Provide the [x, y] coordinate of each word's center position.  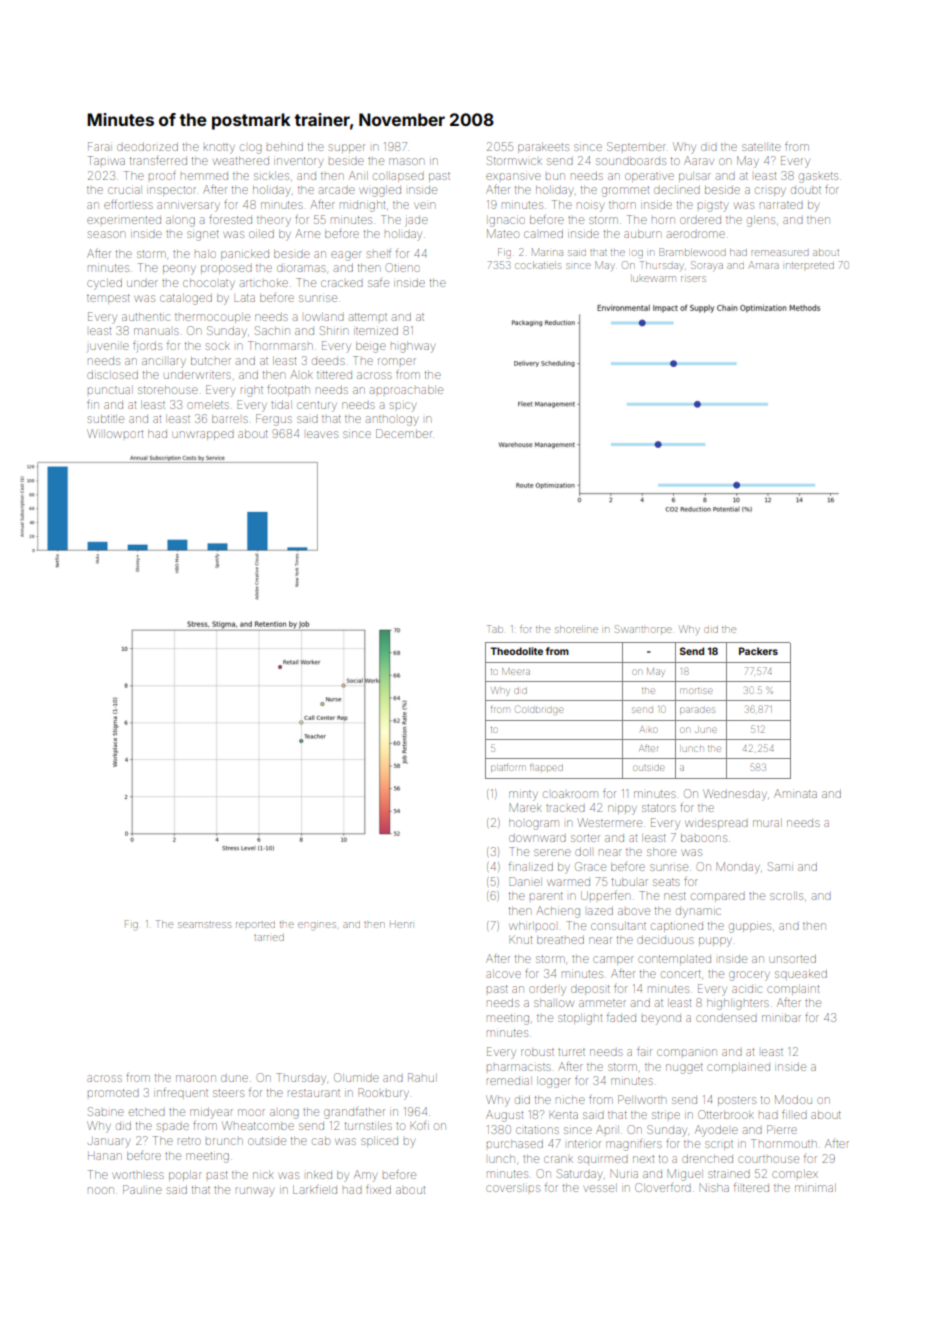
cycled [104, 284]
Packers [758, 651]
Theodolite [516, 651]
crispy [770, 192]
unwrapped [203, 434]
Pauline [142, 1189]
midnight [362, 207]
